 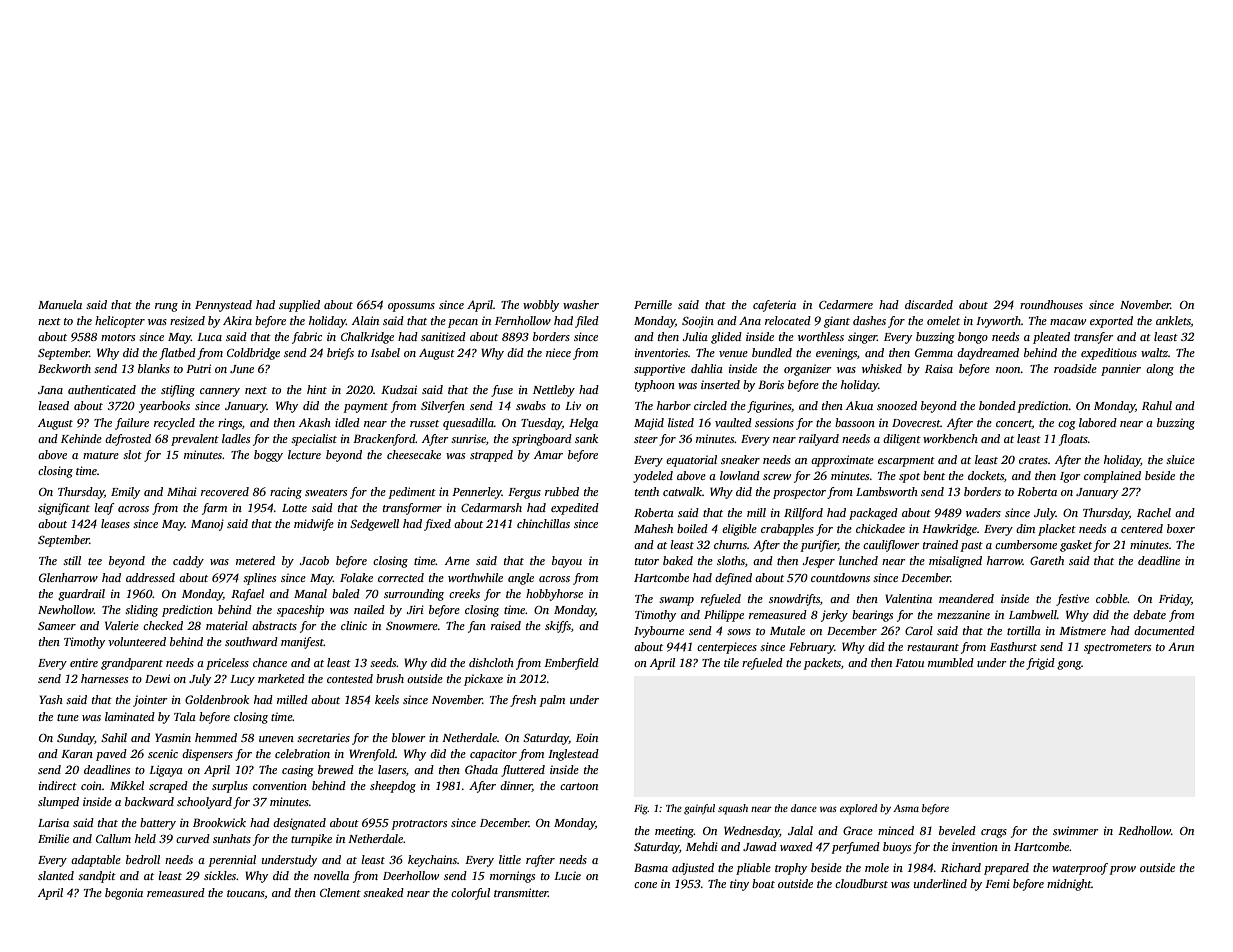 I want to click on Eoin, so click(x=587, y=737).
